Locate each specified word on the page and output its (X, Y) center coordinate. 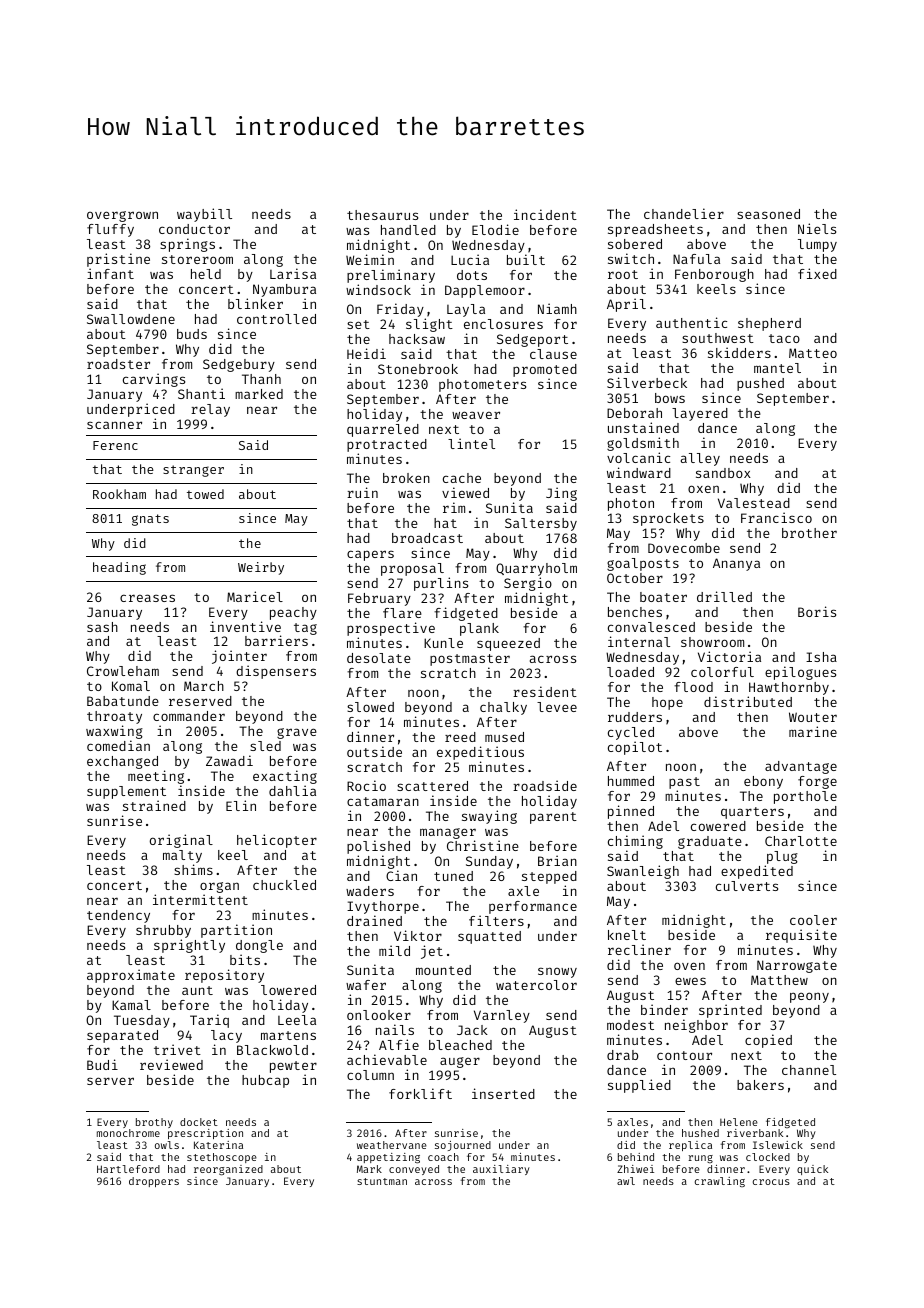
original (181, 841)
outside (374, 751)
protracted (387, 445)
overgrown (122, 216)
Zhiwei (635, 1169)
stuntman (382, 1181)
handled (408, 230)
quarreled (383, 430)
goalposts (643, 564)
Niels (817, 228)
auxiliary (501, 1170)
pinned (631, 812)
